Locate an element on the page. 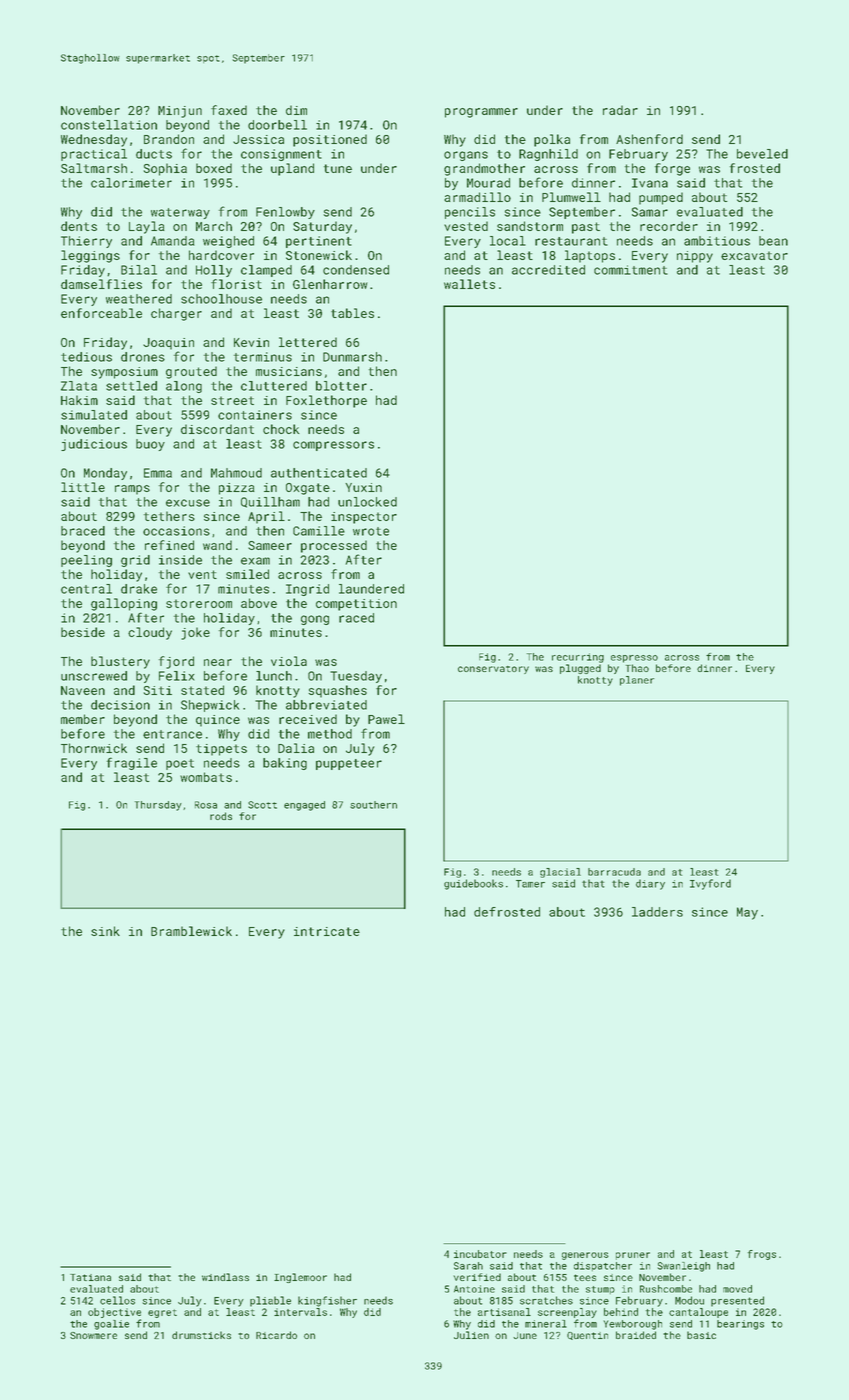 The image size is (849, 1400). intricate is located at coordinates (327, 931).
